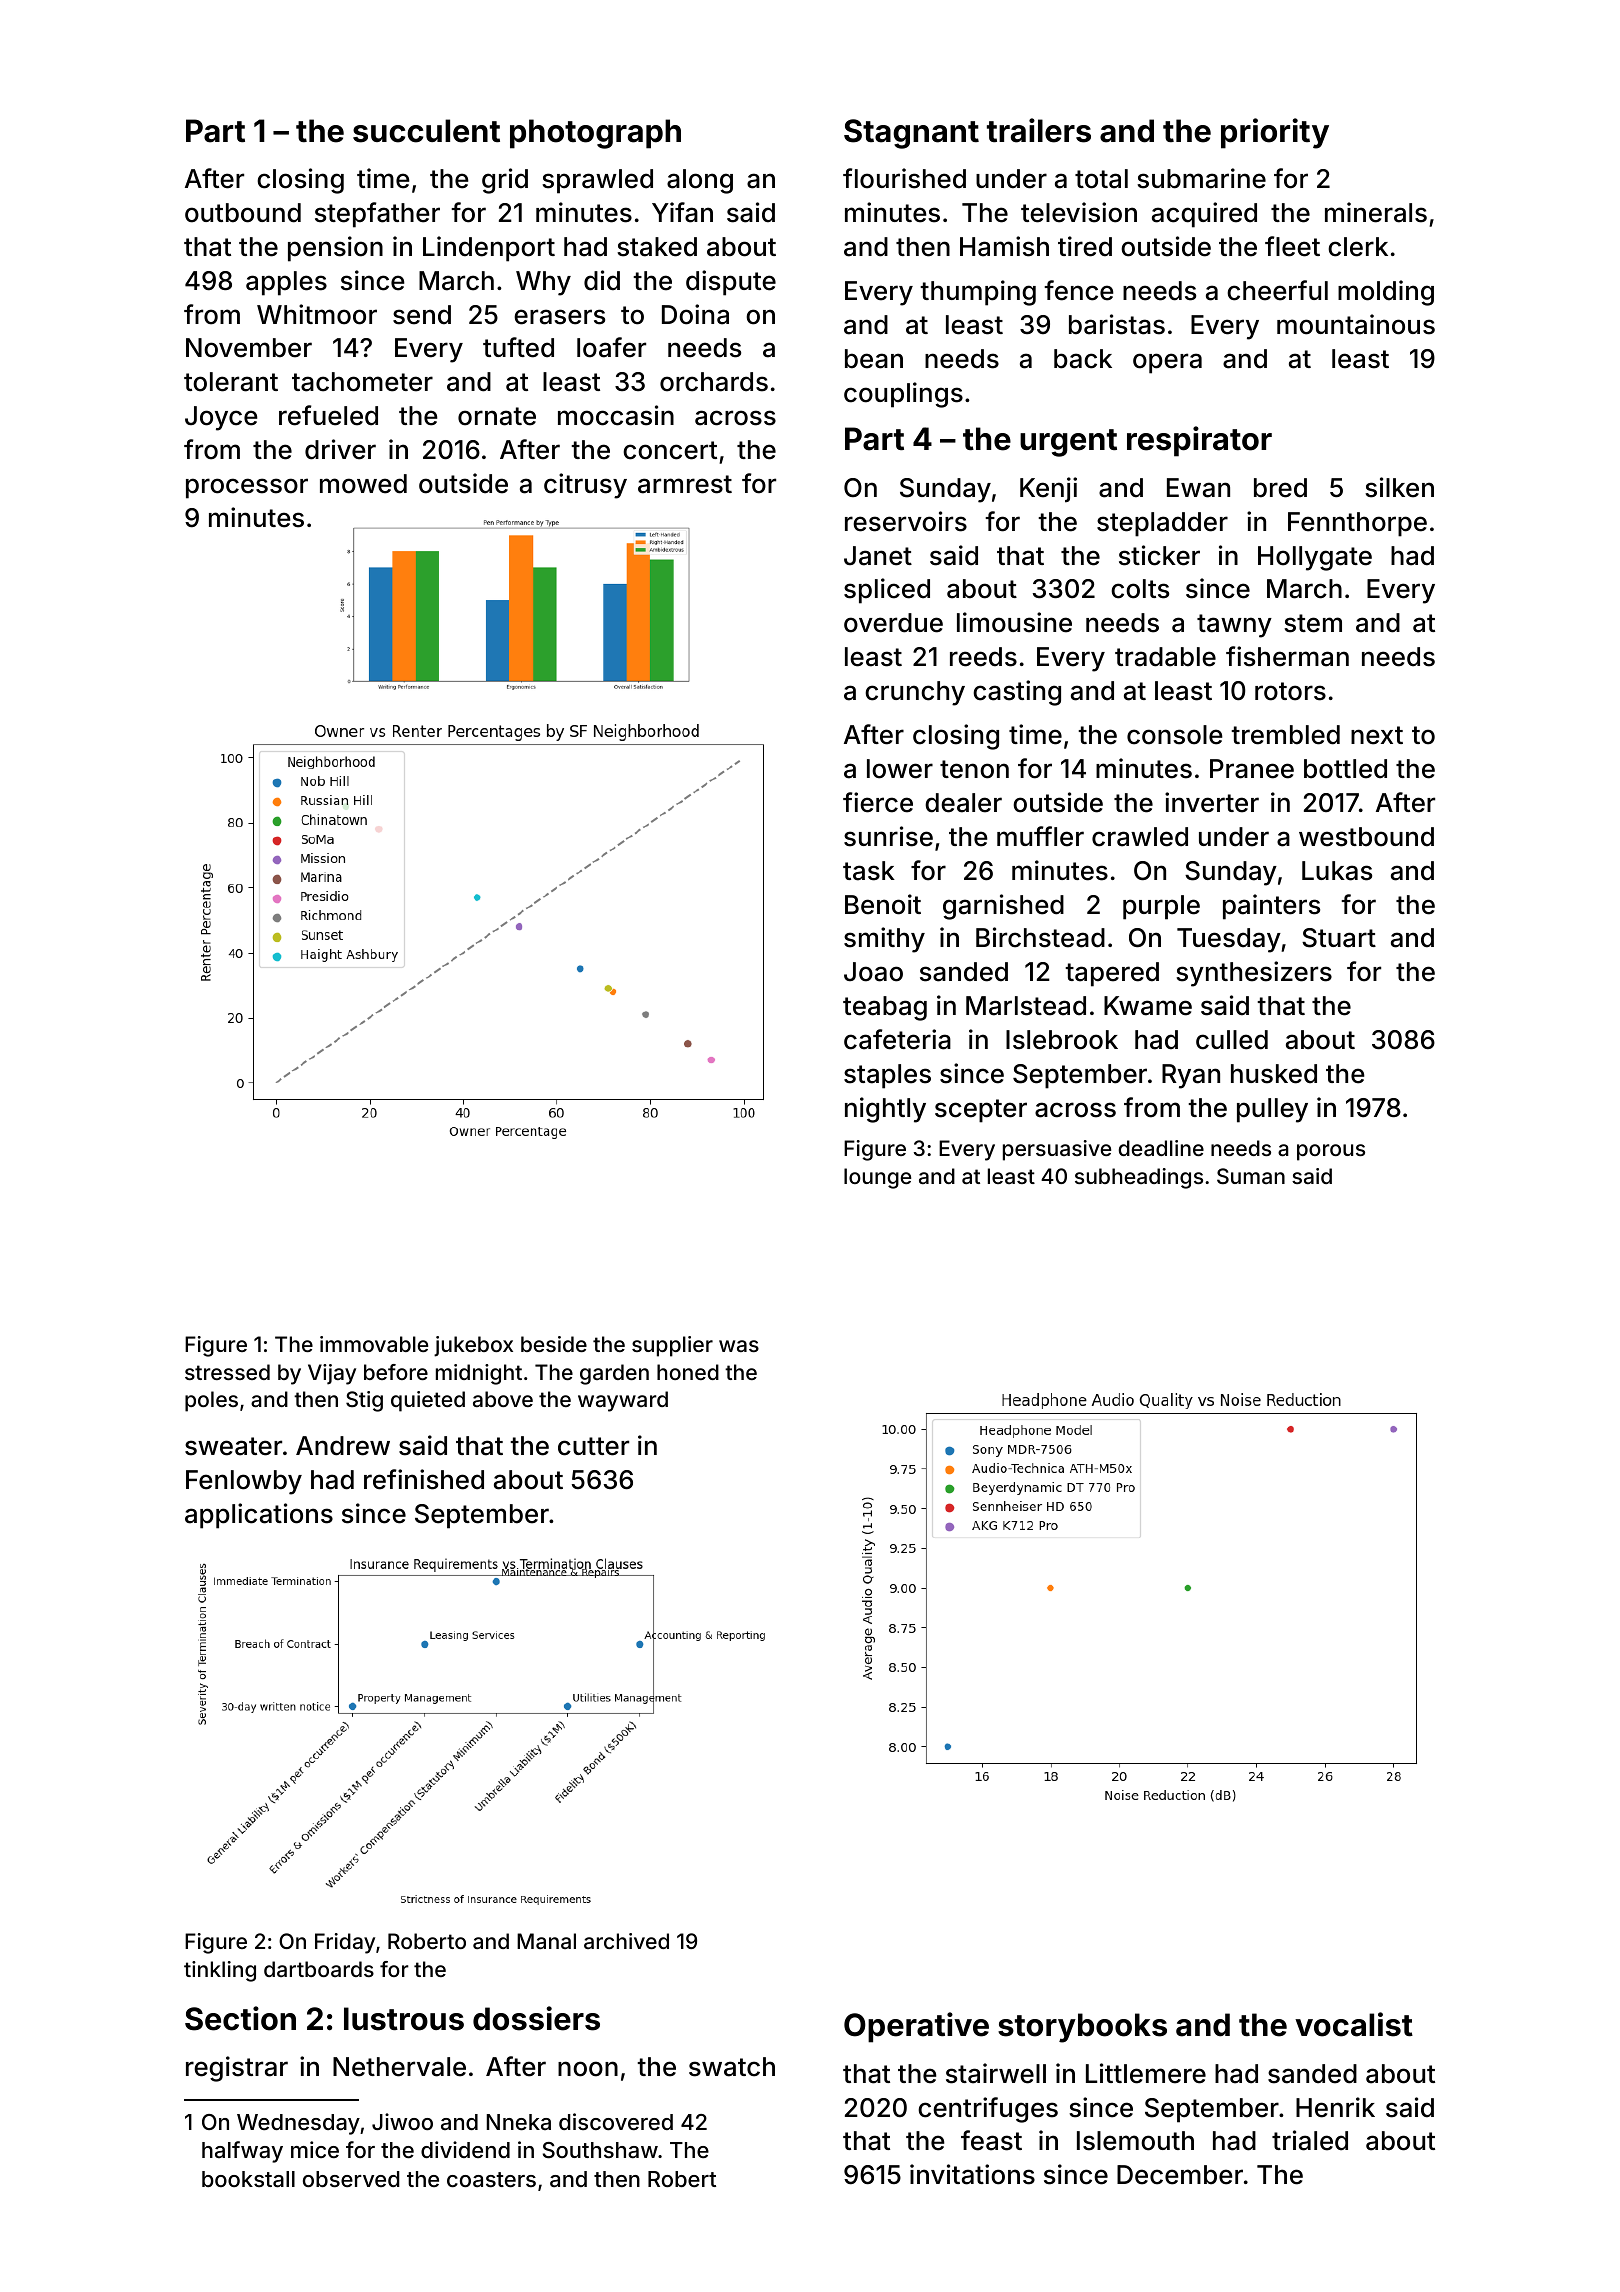  Describe the element at coordinates (1366, 837) in the screenshot. I see `westbound` at that location.
